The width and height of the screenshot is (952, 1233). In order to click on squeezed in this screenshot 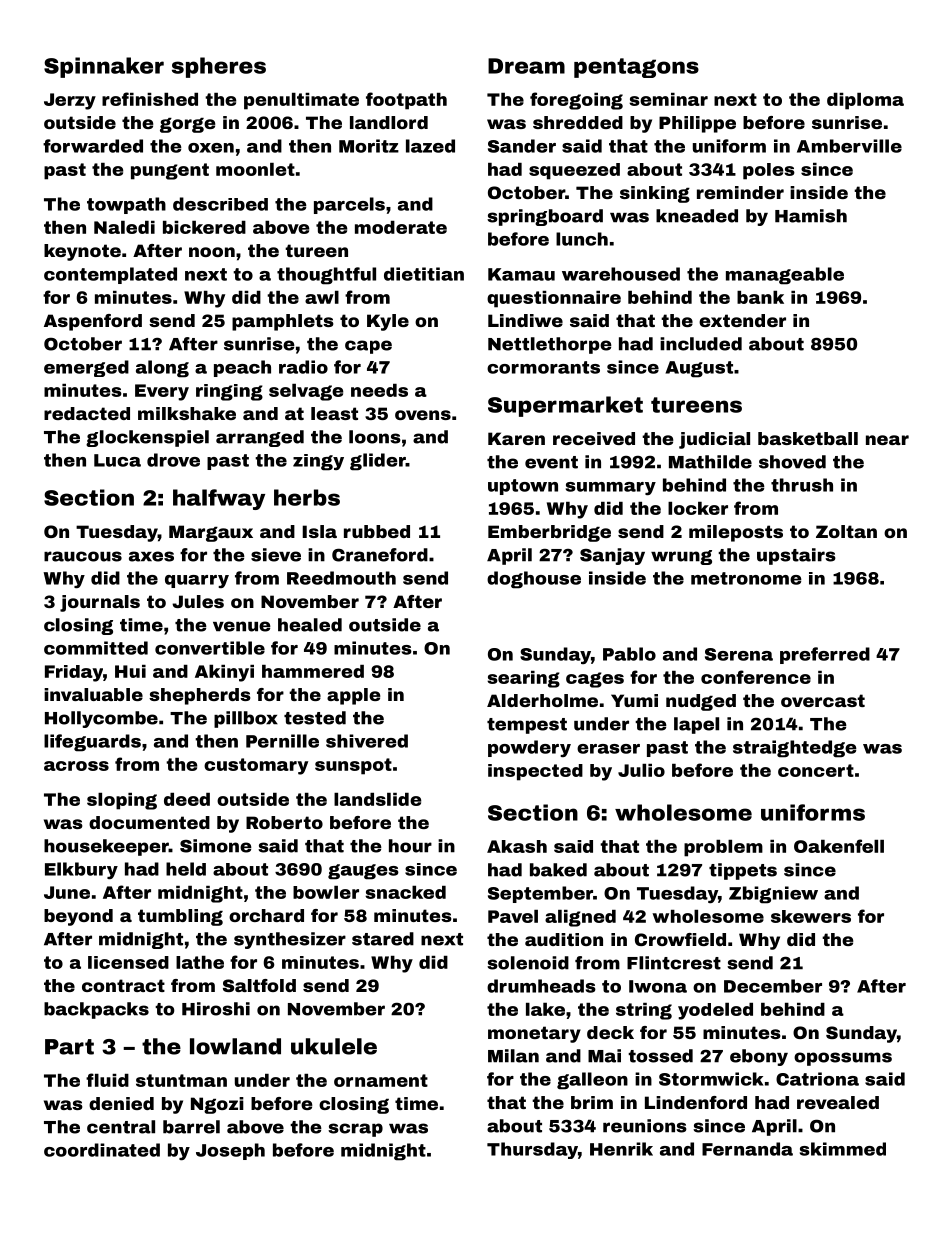, I will do `click(574, 171)`.
